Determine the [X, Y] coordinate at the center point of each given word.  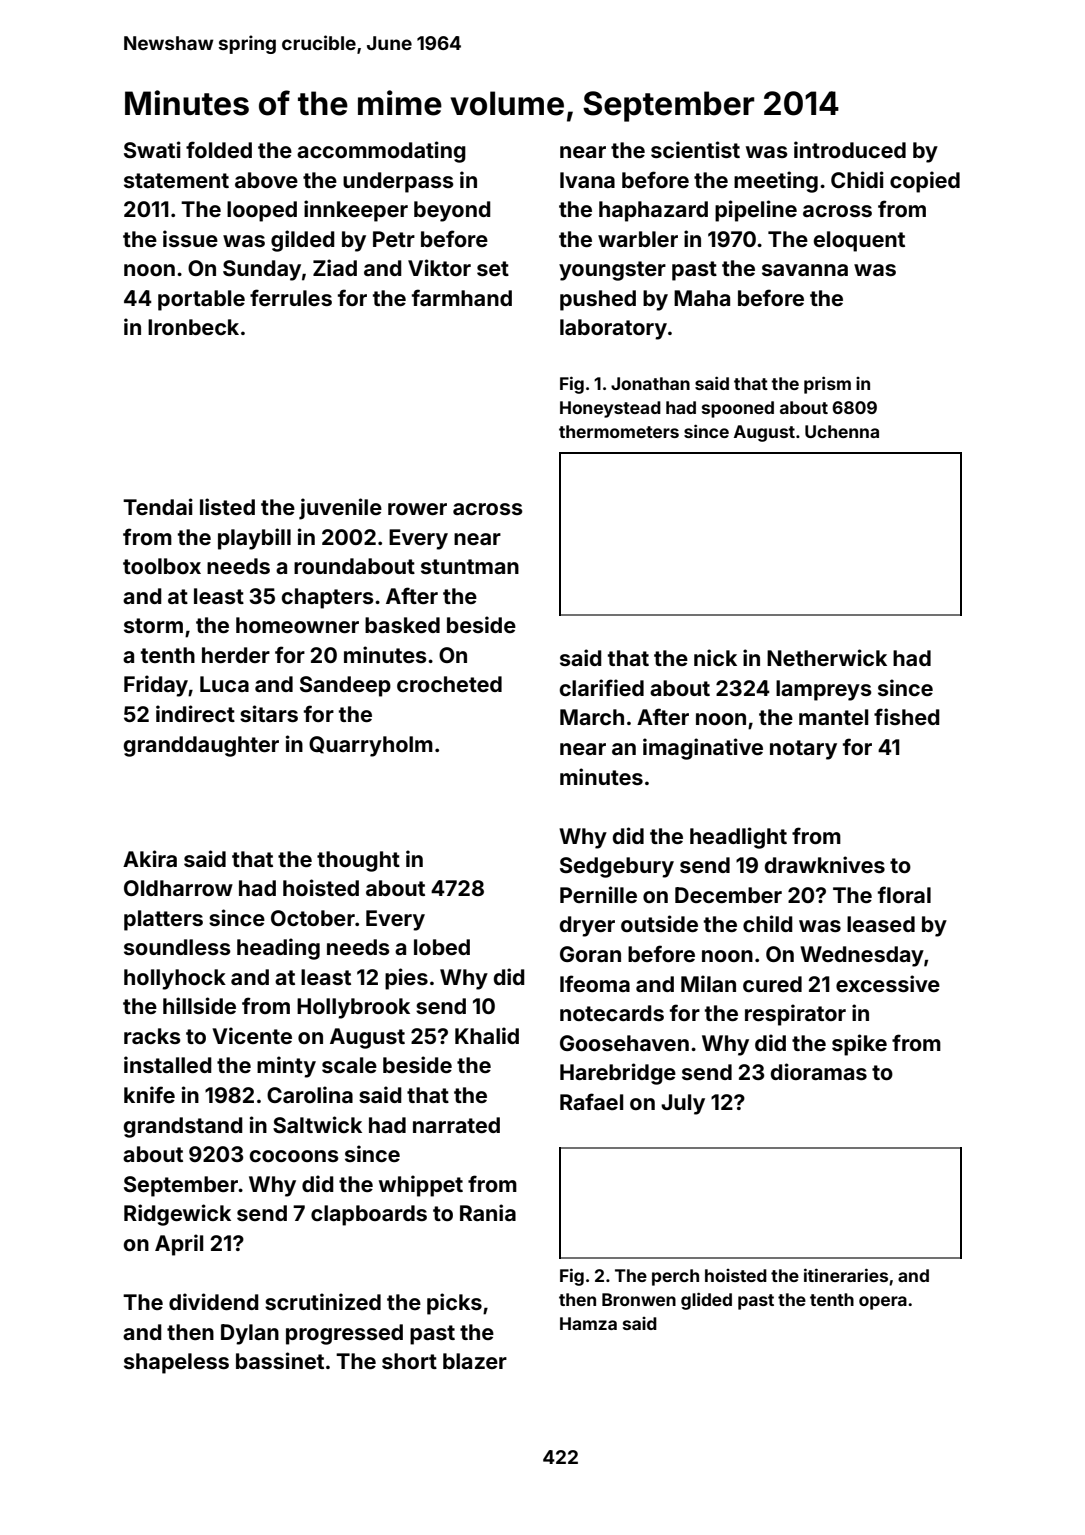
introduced [850, 149]
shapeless [176, 1363]
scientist [695, 149]
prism [827, 385]
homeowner [297, 625]
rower [417, 509]
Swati [152, 149]
